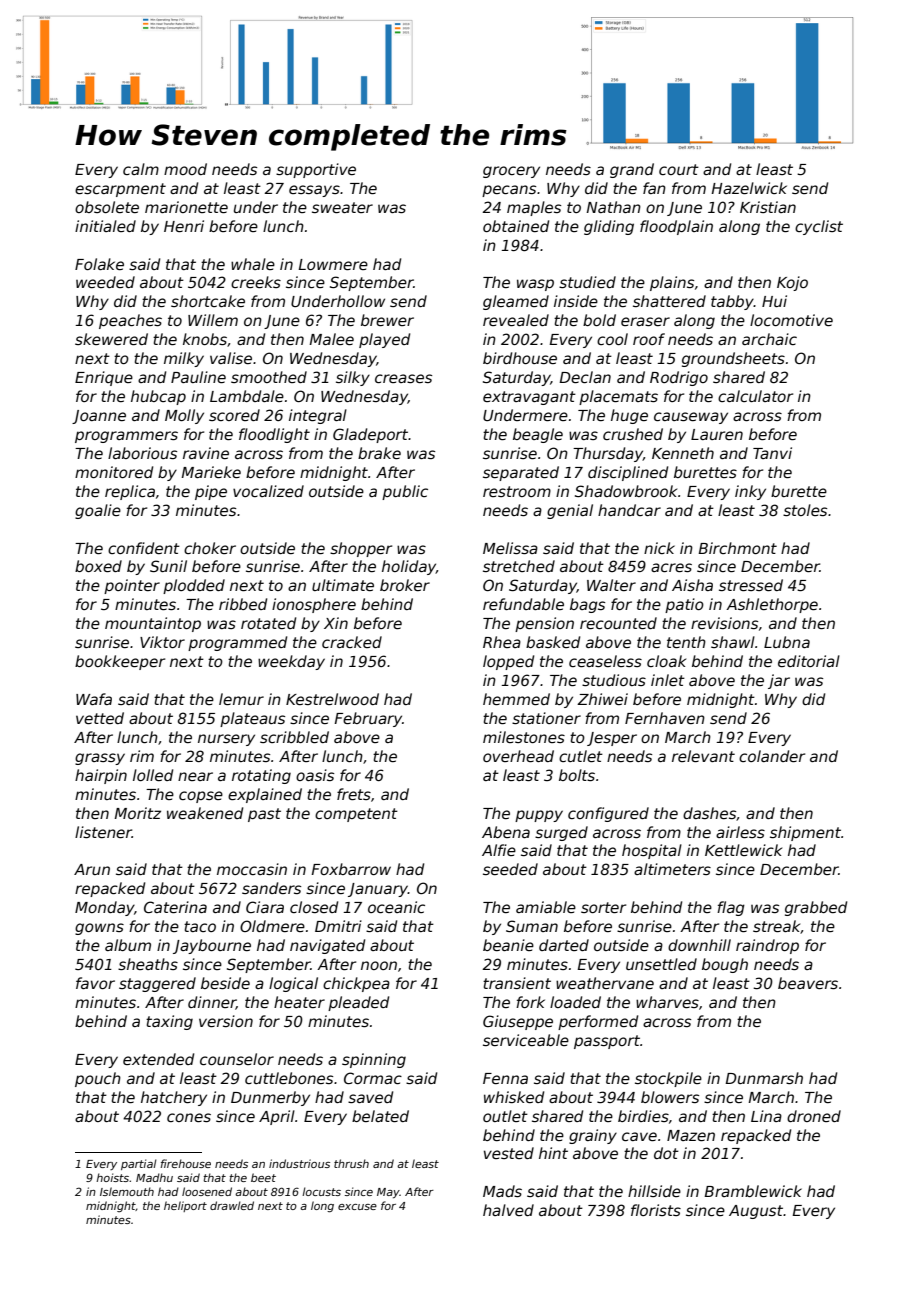  I want to click on sweater, so click(342, 207).
